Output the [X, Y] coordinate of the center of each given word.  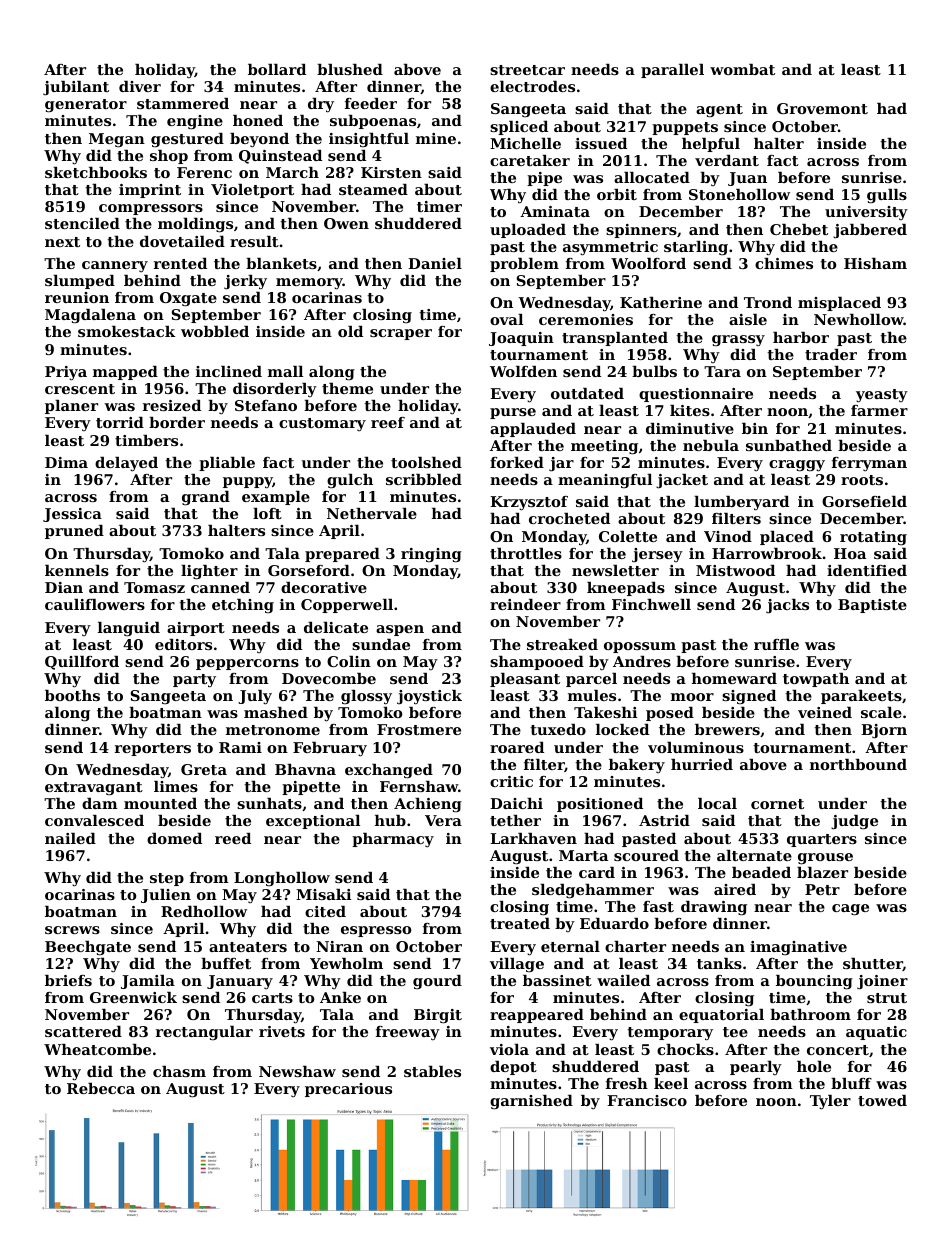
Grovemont [822, 108]
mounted [160, 803]
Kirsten [391, 172]
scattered [83, 1031]
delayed [126, 464]
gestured [187, 140]
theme [347, 388]
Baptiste [872, 606]
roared [517, 747]
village [517, 965]
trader [831, 354]
